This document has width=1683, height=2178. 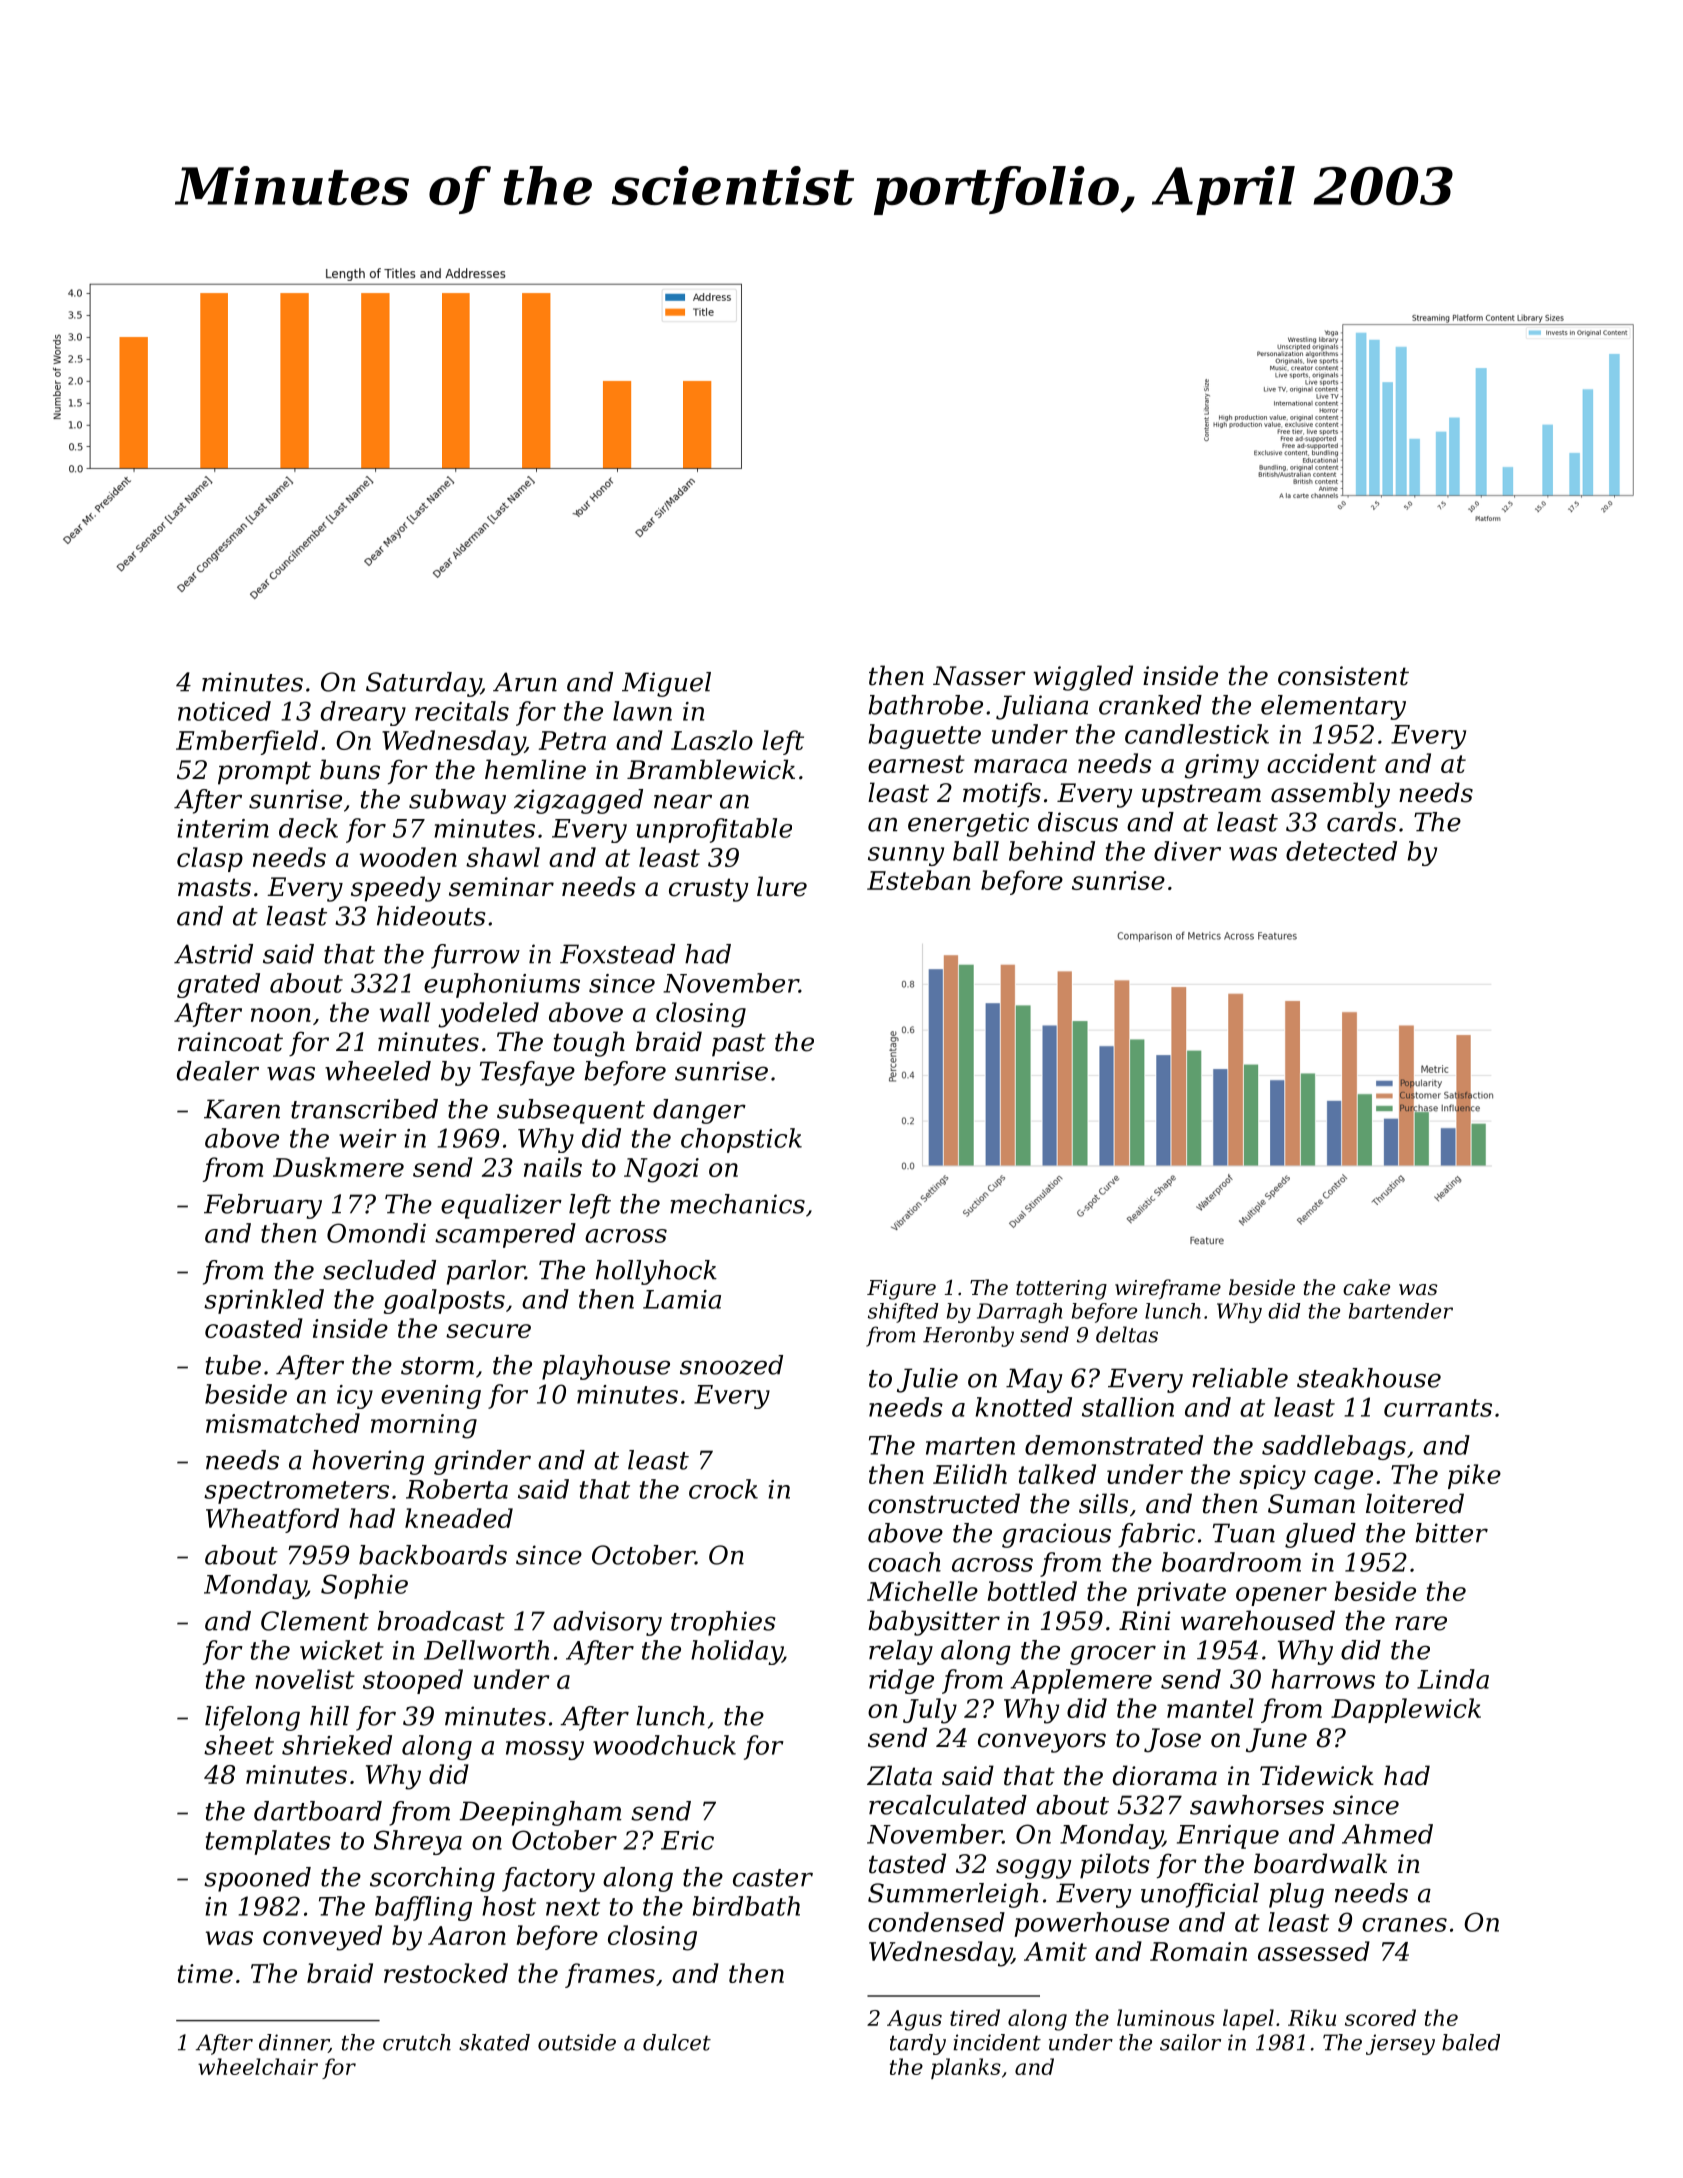 What do you see at coordinates (257, 1879) in the document?
I see `spooned` at bounding box center [257, 1879].
